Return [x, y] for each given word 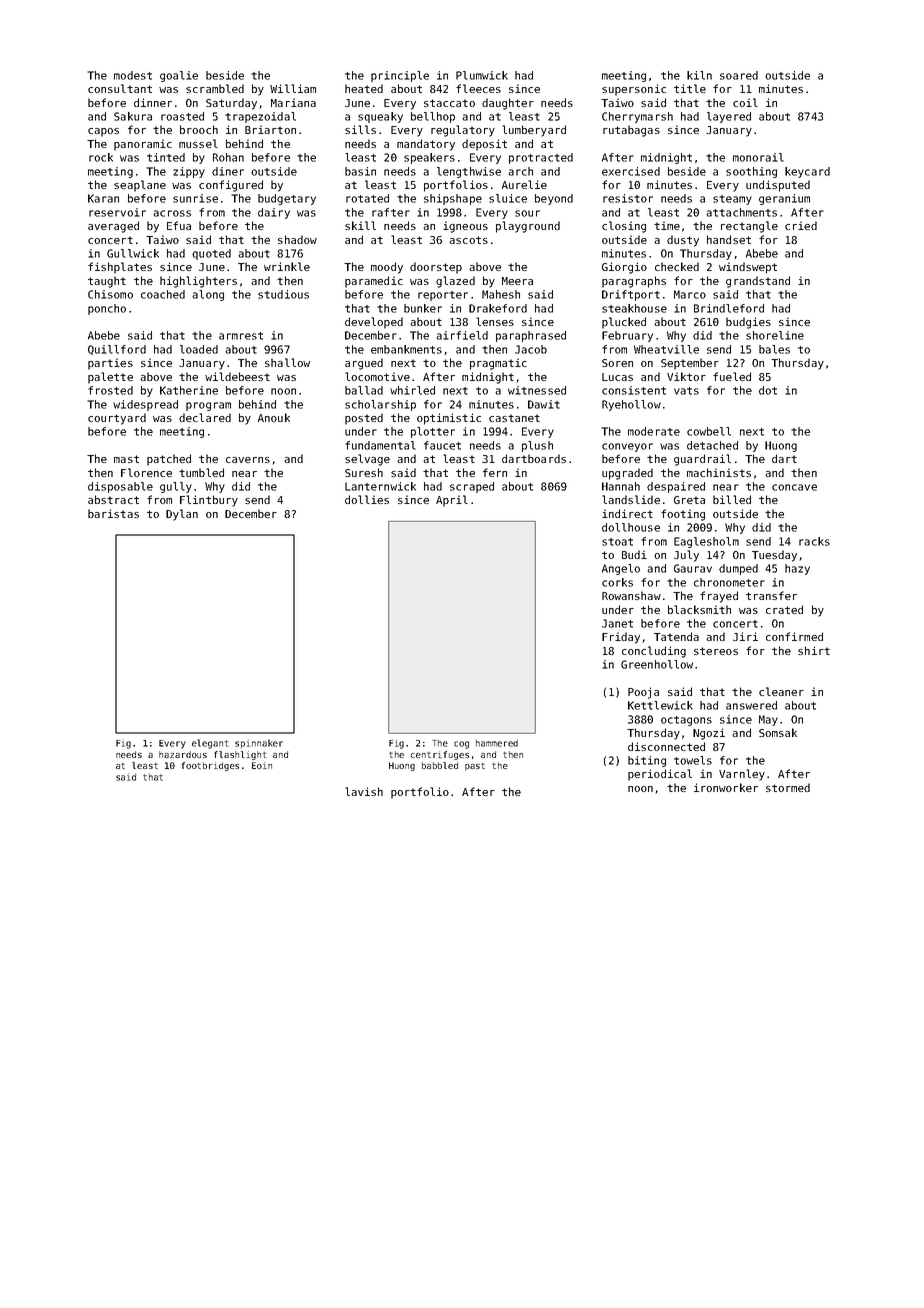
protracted [541, 158]
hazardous [183, 754]
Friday [621, 638]
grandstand [758, 282]
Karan [103, 198]
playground [528, 227]
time [667, 225]
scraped [472, 487]
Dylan [182, 515]
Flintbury [209, 501]
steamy [732, 200]
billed [732, 499]
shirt [814, 650]
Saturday [231, 104]
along [208, 295]
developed [374, 323]
